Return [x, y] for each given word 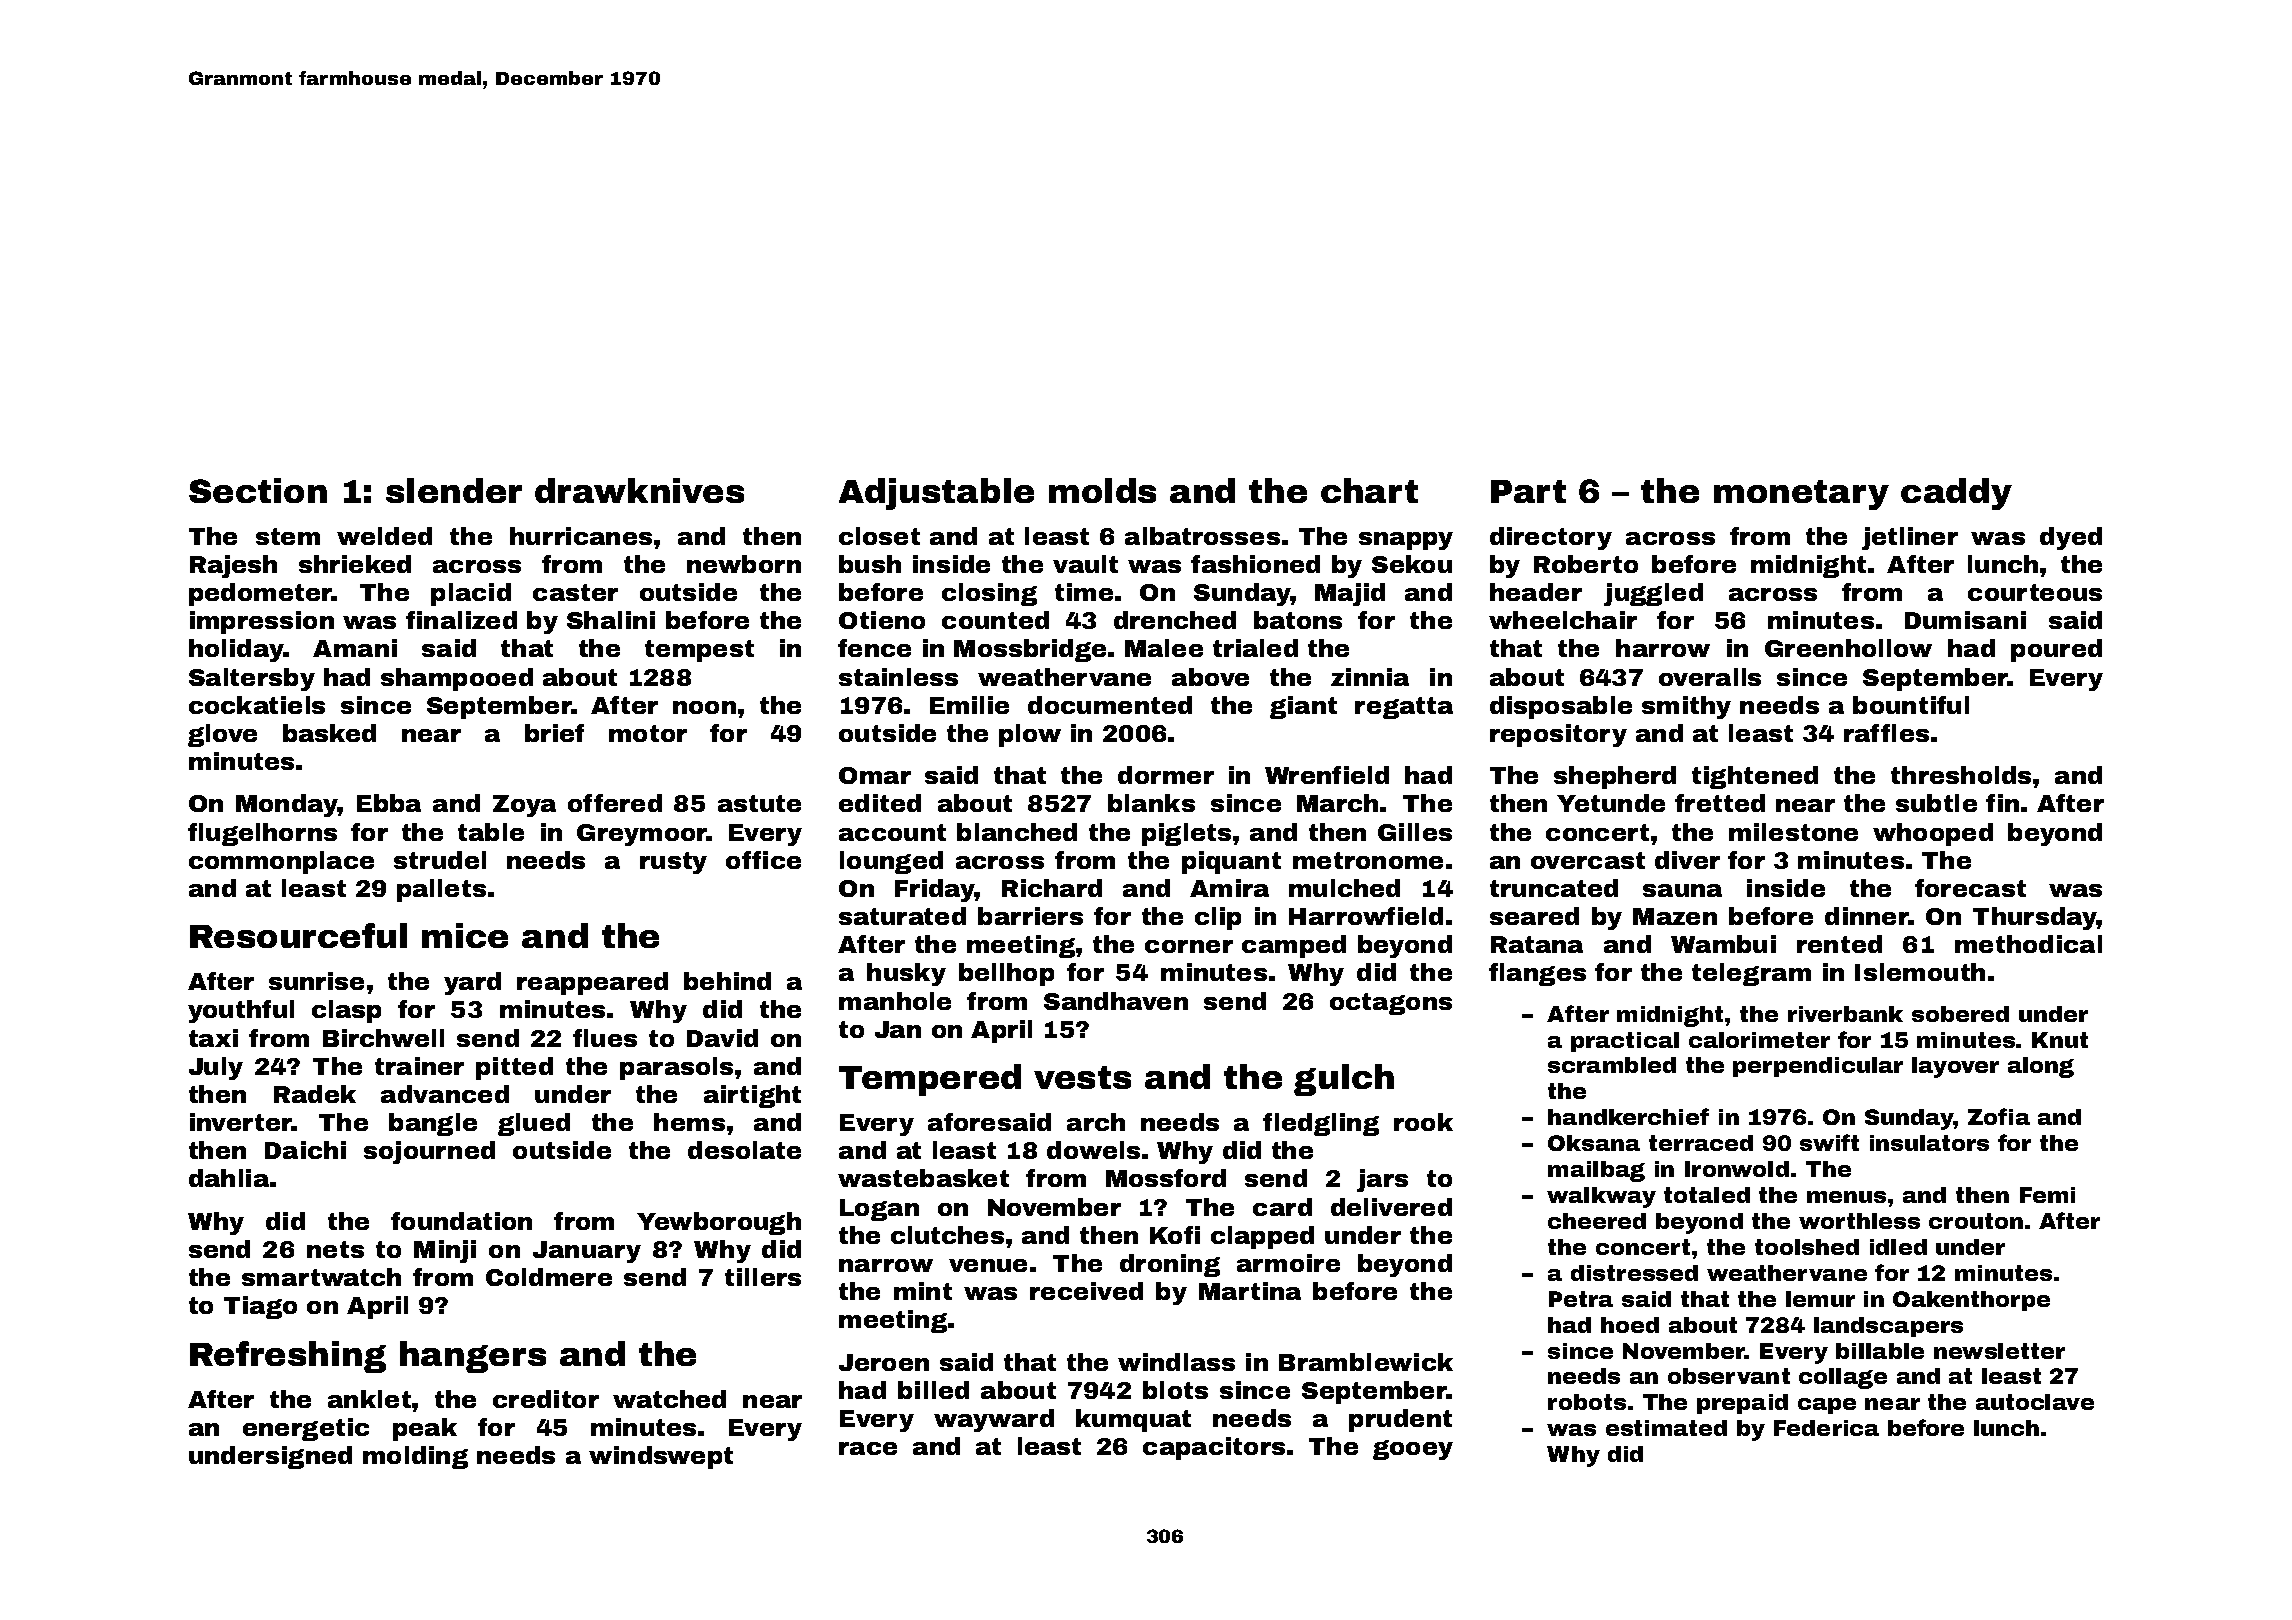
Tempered [930, 1080]
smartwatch [321, 1277]
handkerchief [1628, 1116]
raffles [1886, 733]
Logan [879, 1210]
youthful [241, 1011]
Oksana [1594, 1143]
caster [575, 592]
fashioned [1255, 564]
